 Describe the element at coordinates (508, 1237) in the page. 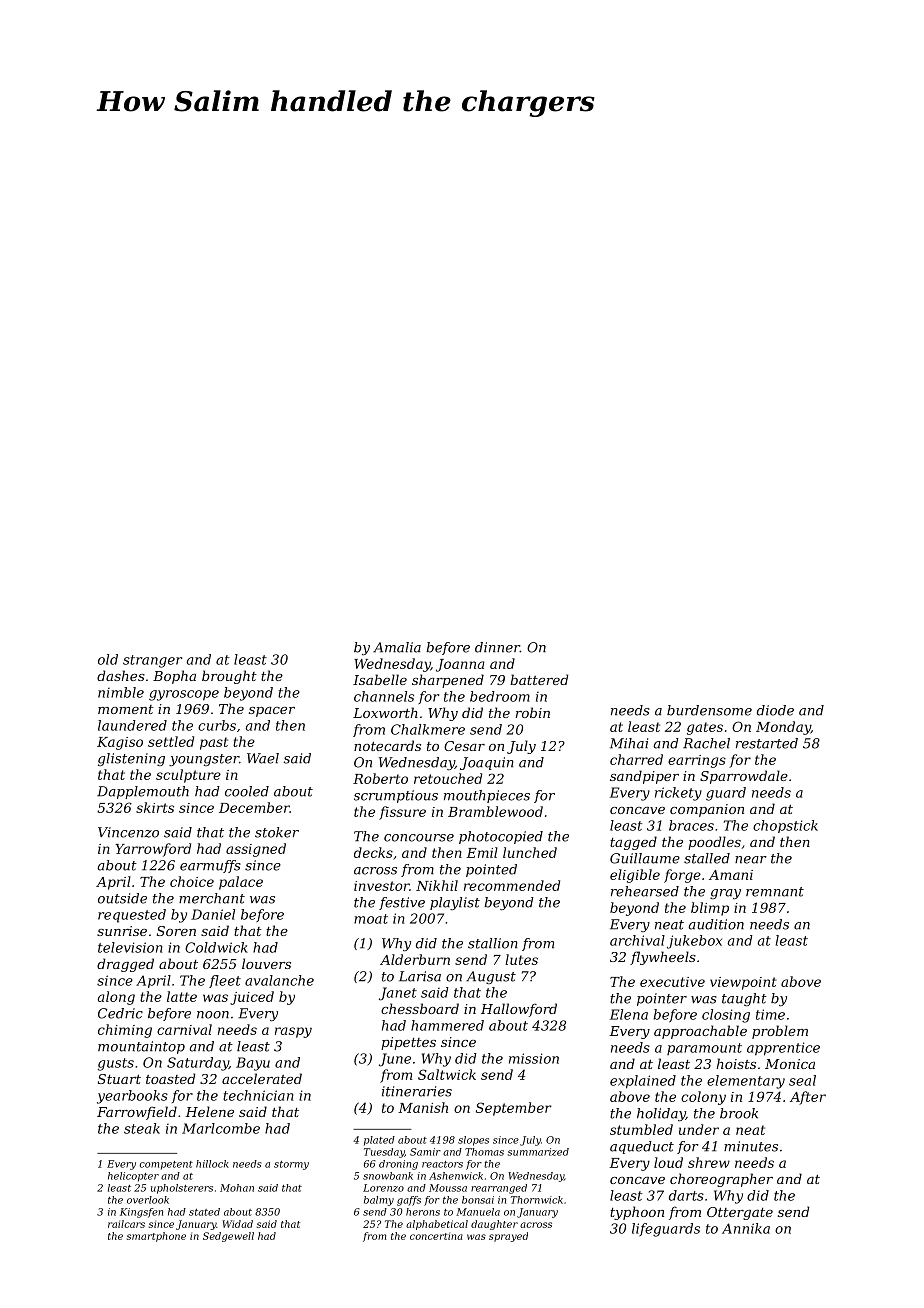

I see `sprayed` at that location.
